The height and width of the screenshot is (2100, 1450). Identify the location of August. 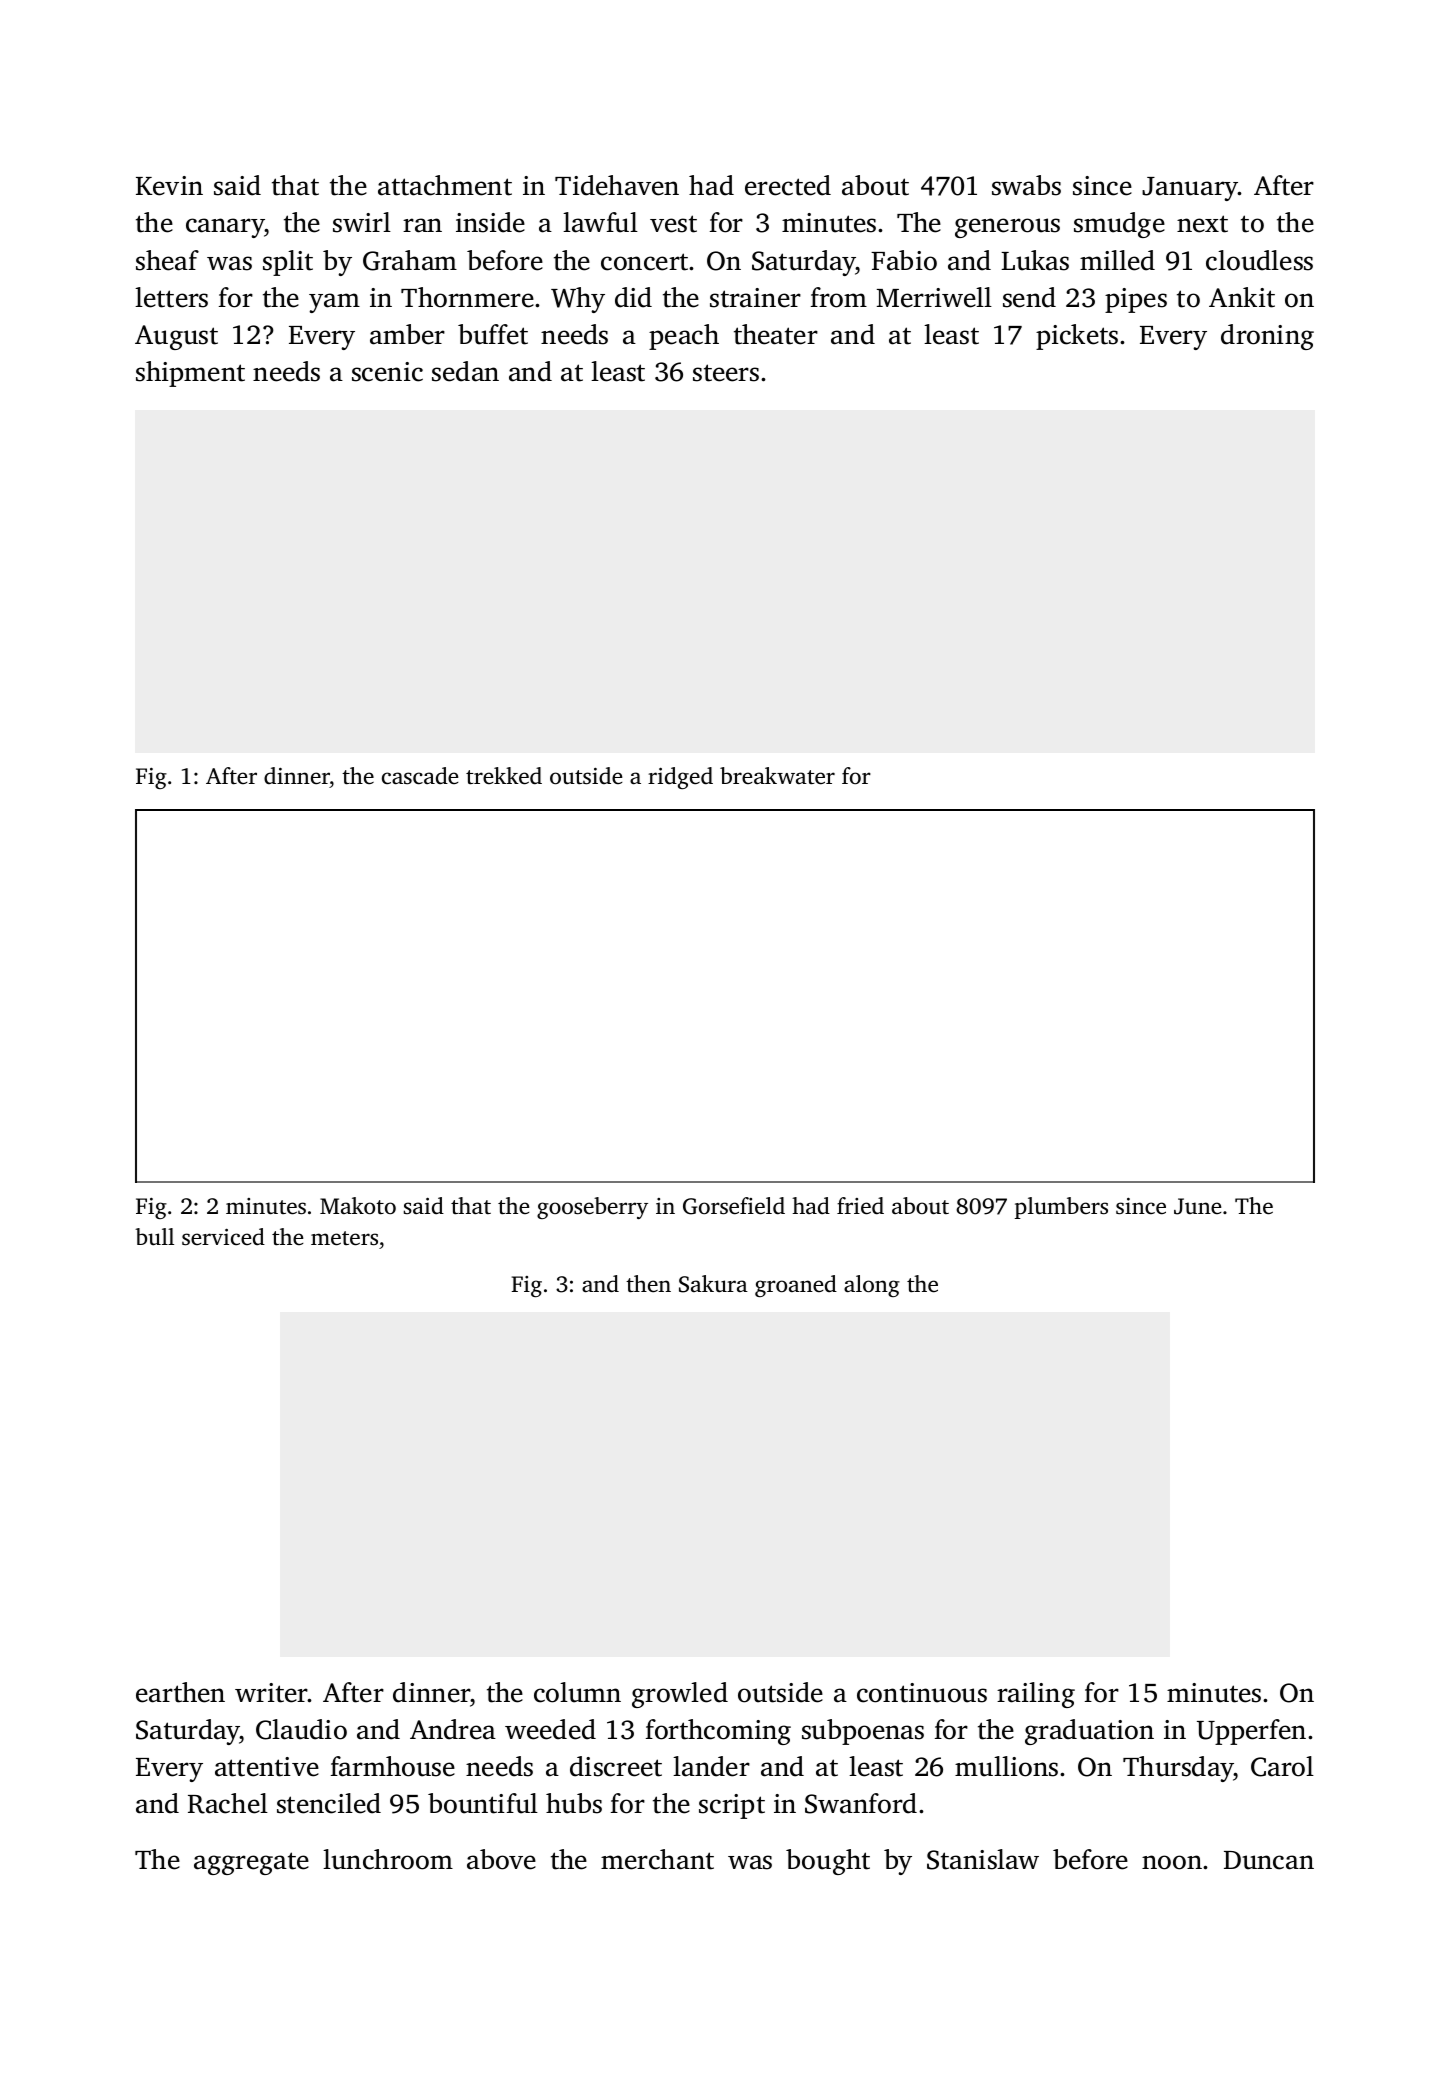
(176, 337).
